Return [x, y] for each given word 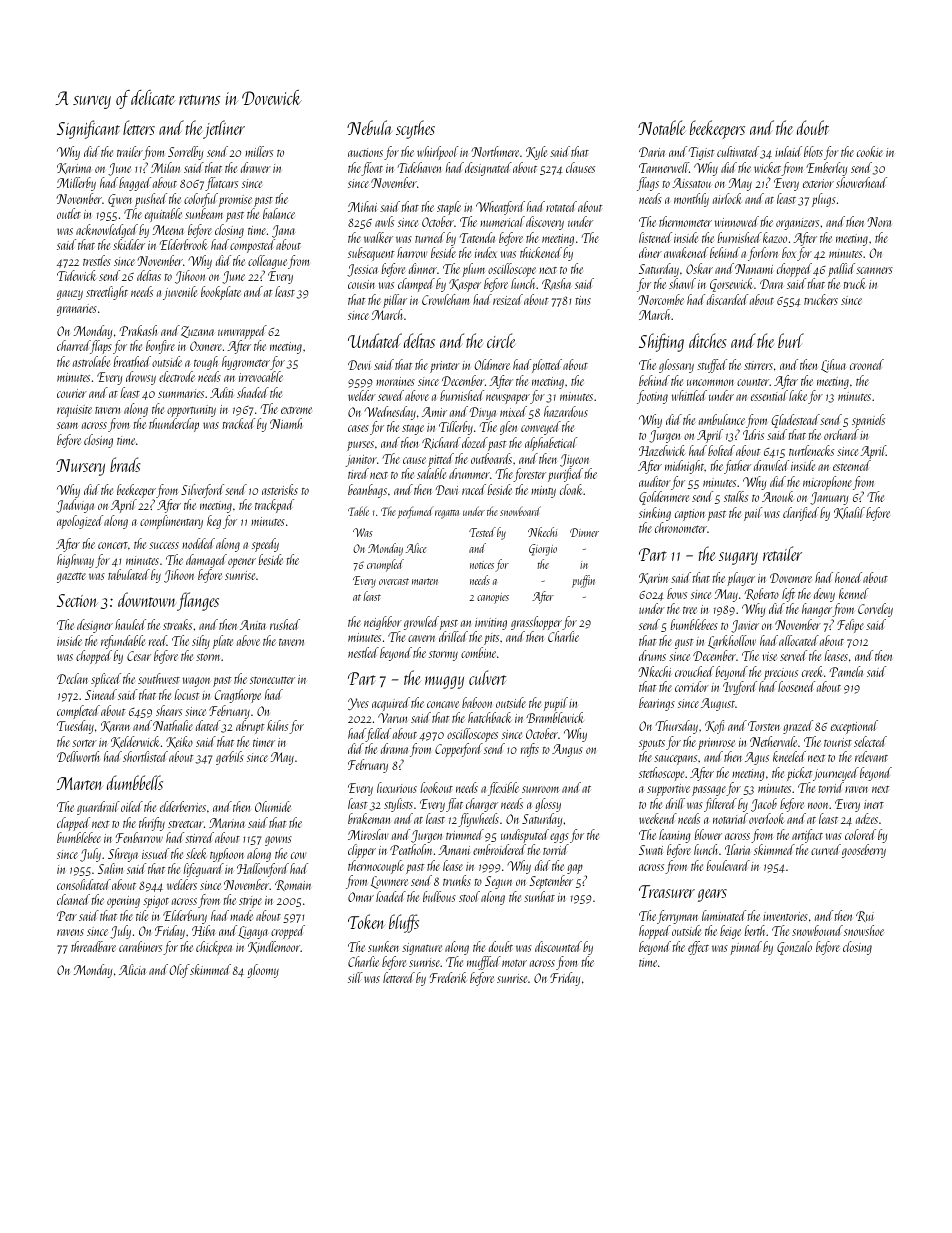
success [164, 545]
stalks [736, 496]
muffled [484, 963]
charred [73, 345]
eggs [559, 838]
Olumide [273, 806]
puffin [583, 581]
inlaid [788, 151]
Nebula [369, 127]
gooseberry [864, 851]
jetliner [224, 129]
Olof [179, 971]
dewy [824, 595]
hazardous [566, 411]
